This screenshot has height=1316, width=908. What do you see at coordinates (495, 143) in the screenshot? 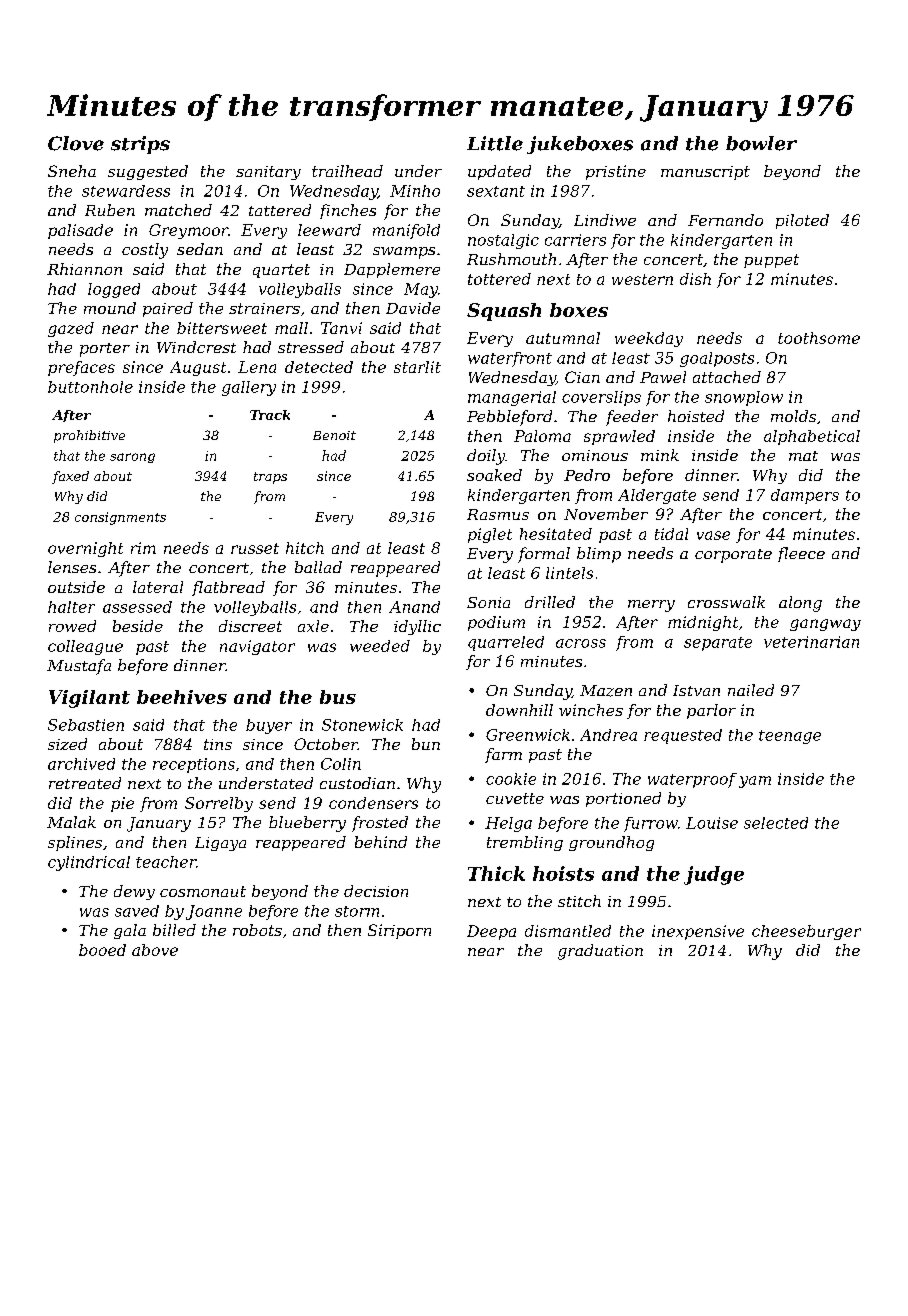
I see `Little` at bounding box center [495, 143].
